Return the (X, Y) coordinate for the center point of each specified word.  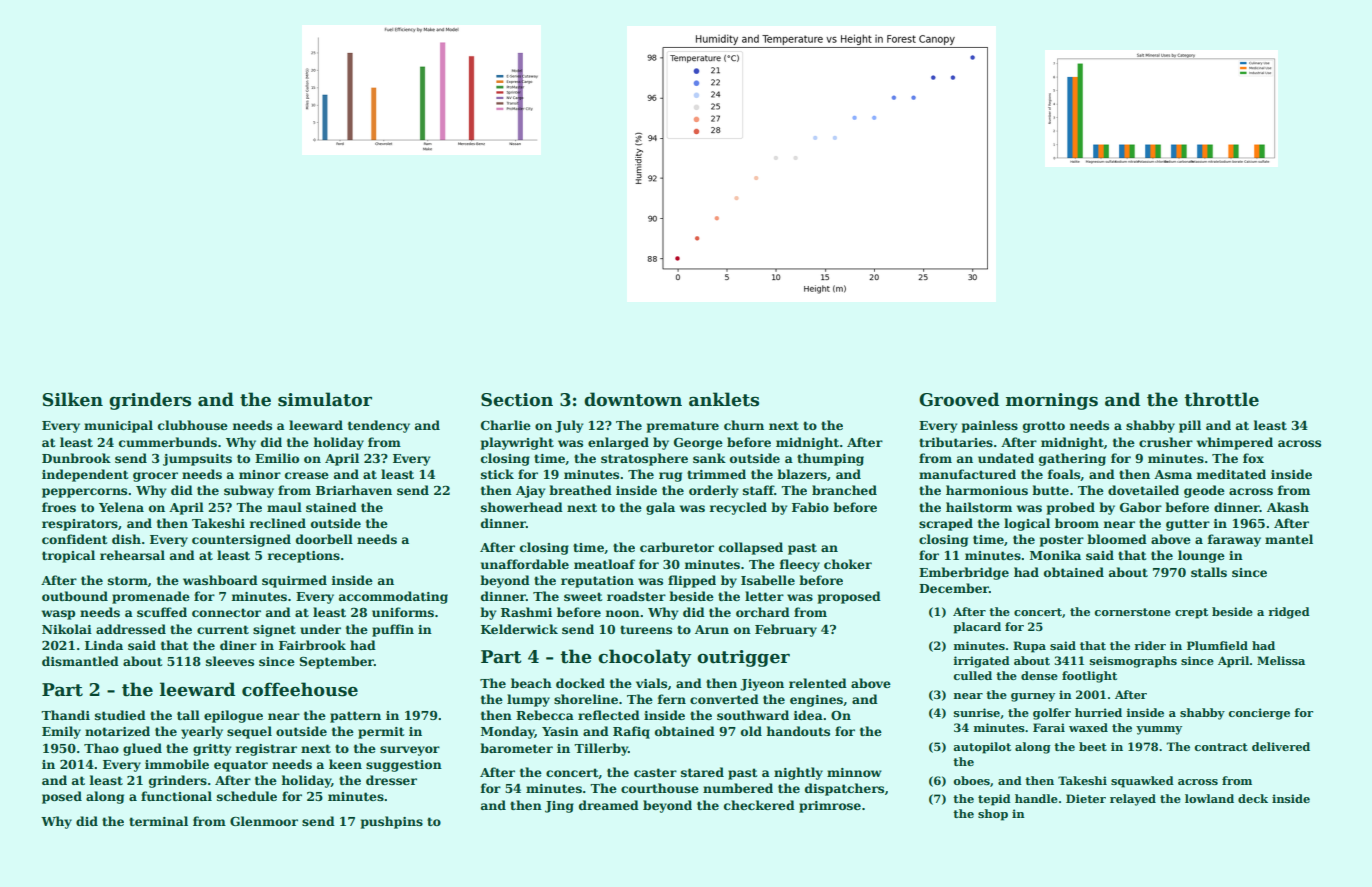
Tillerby (601, 749)
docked (580, 683)
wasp (58, 615)
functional (176, 796)
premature (683, 427)
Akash (1288, 507)
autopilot (982, 748)
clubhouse (193, 425)
